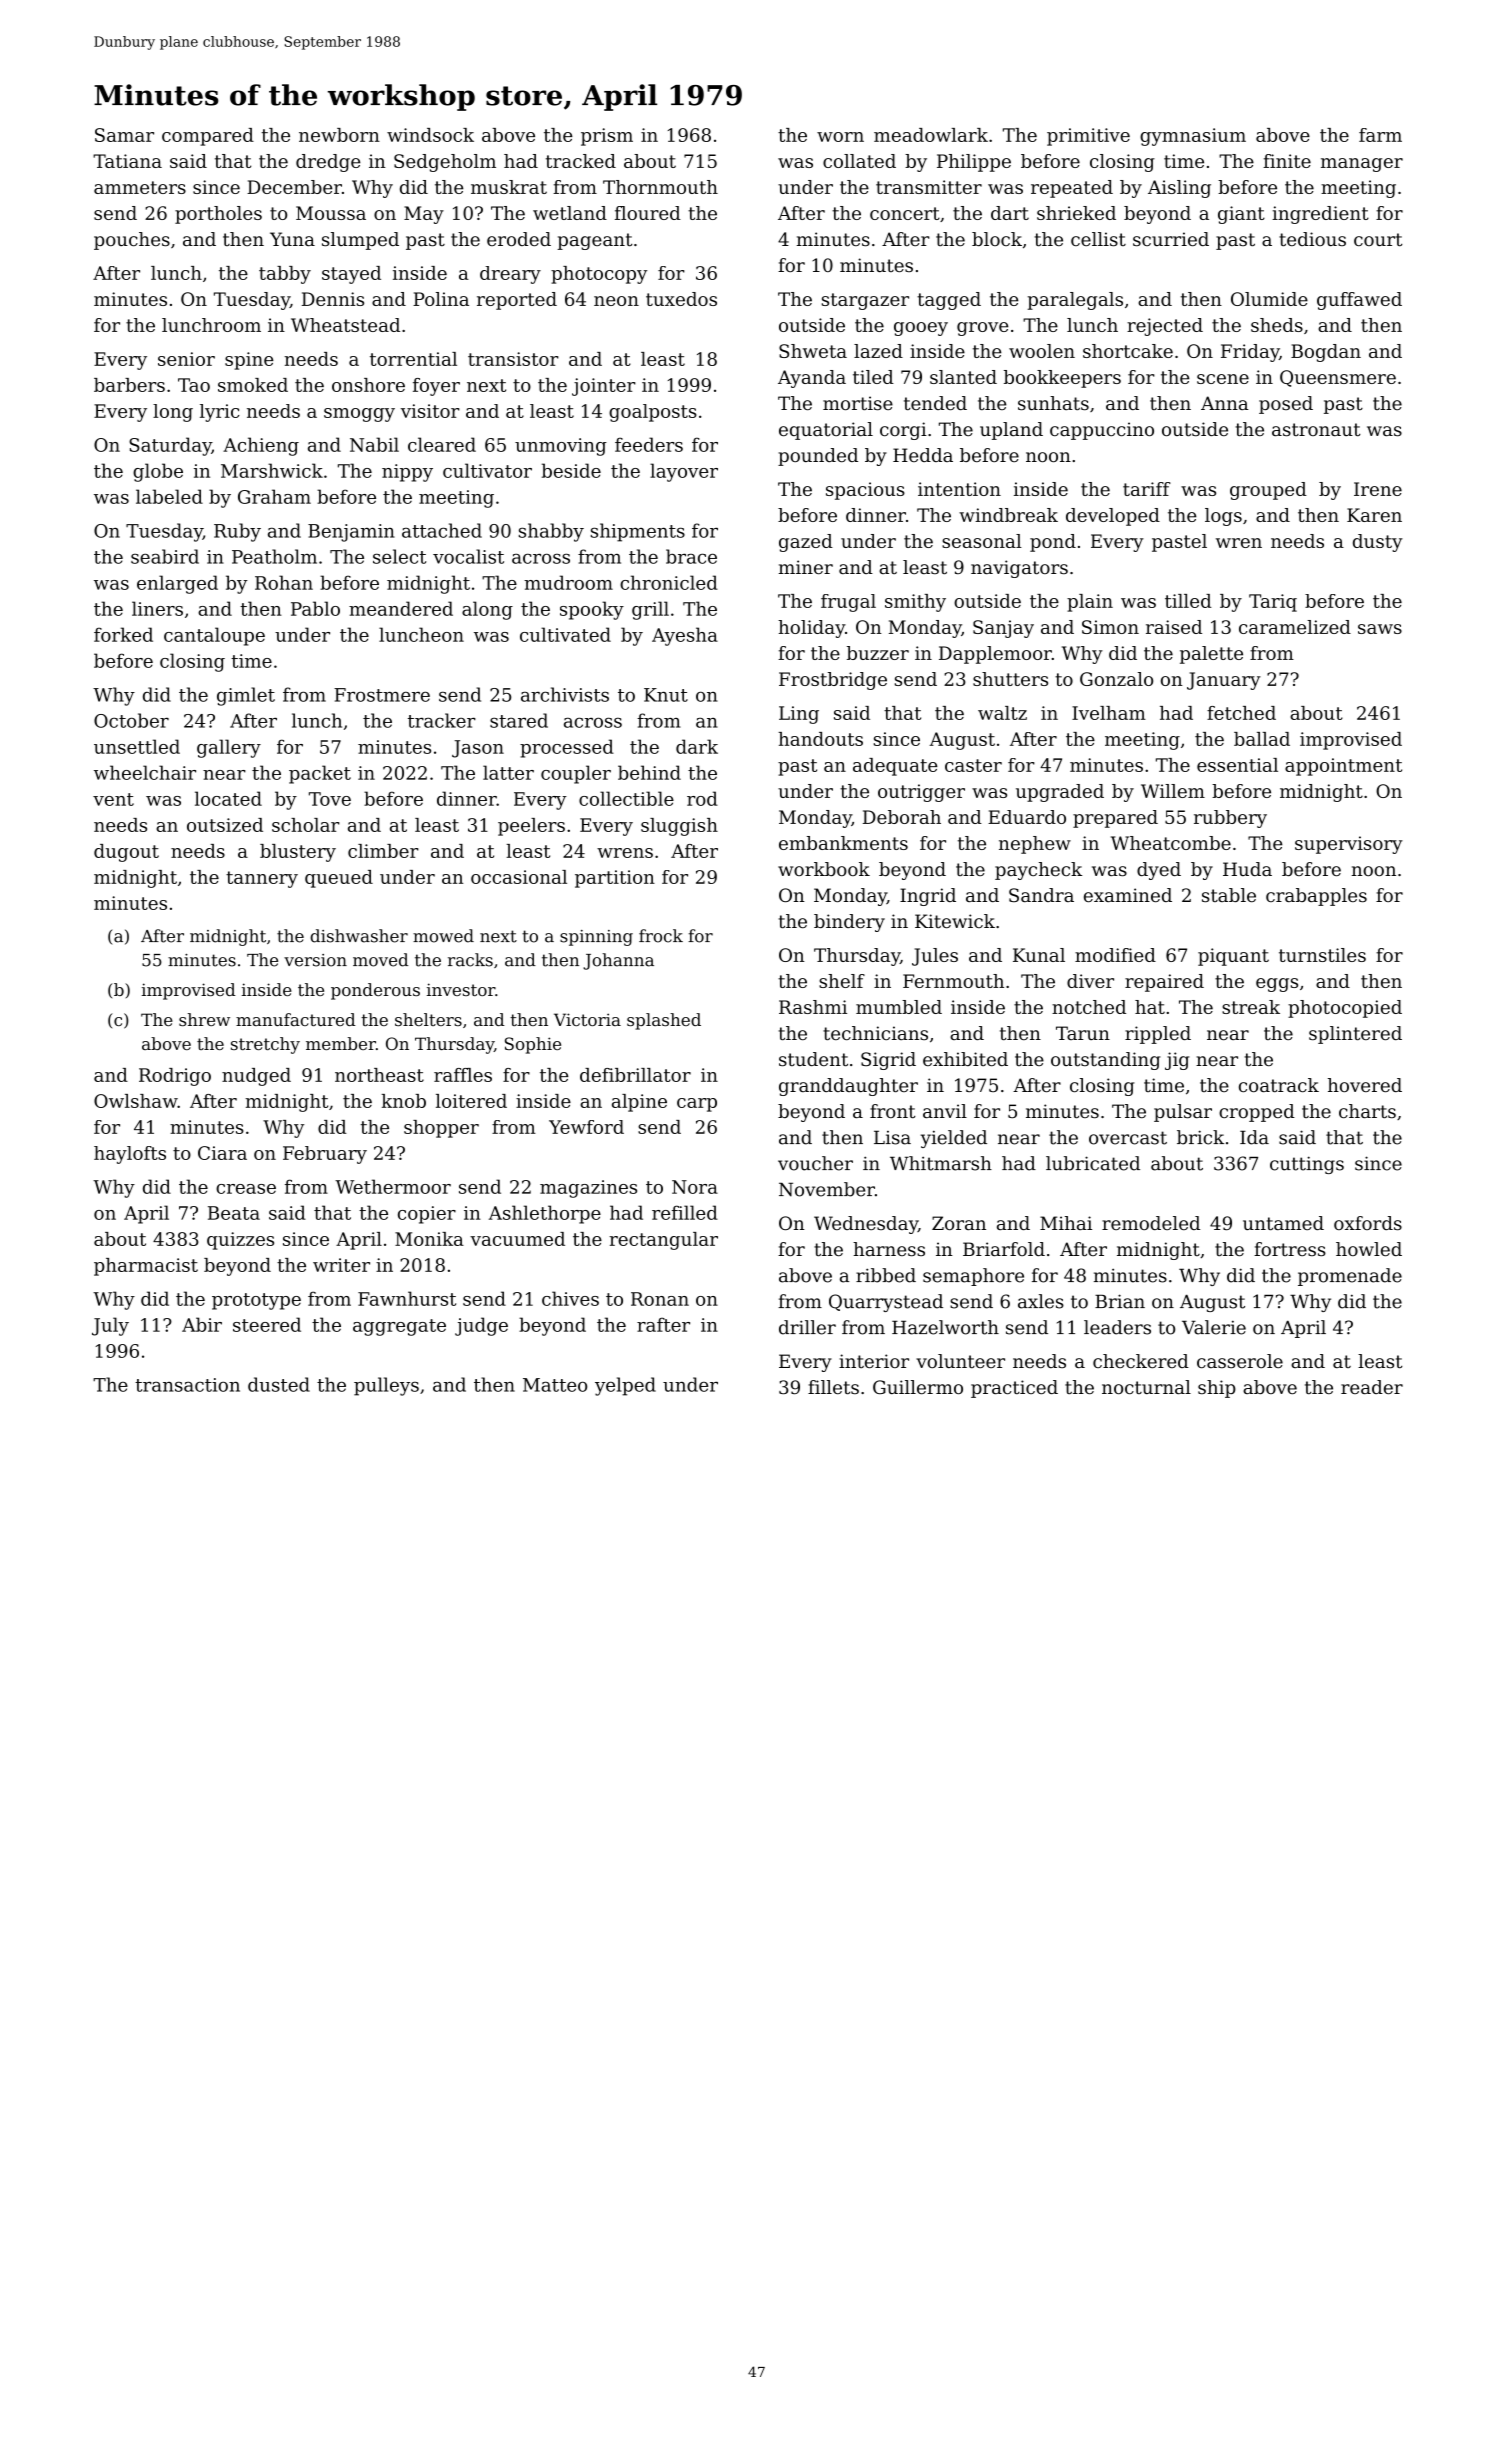  What do you see at coordinates (826, 431) in the screenshot?
I see `equatorial` at bounding box center [826, 431].
